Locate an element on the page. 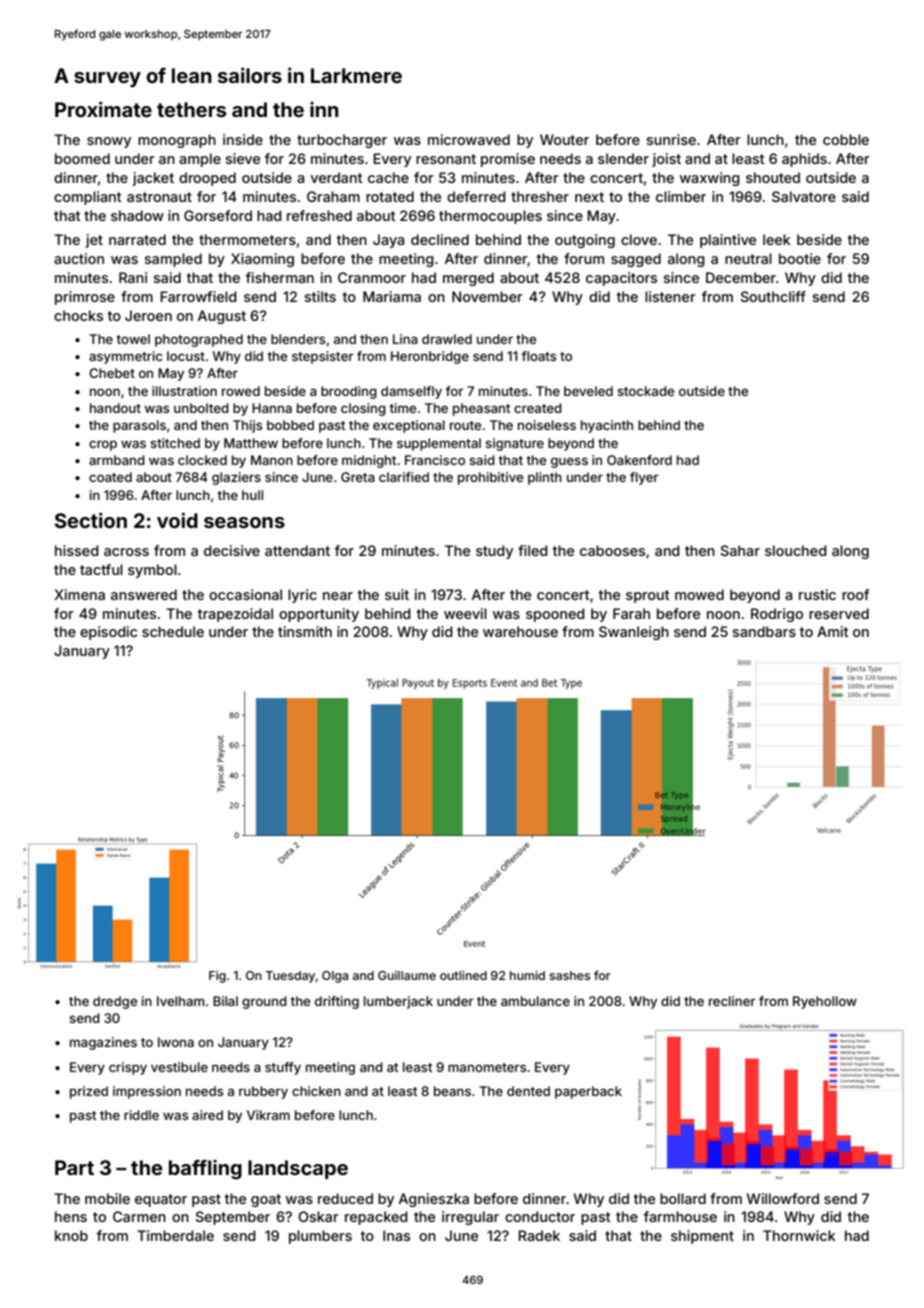  study is located at coordinates (494, 552).
